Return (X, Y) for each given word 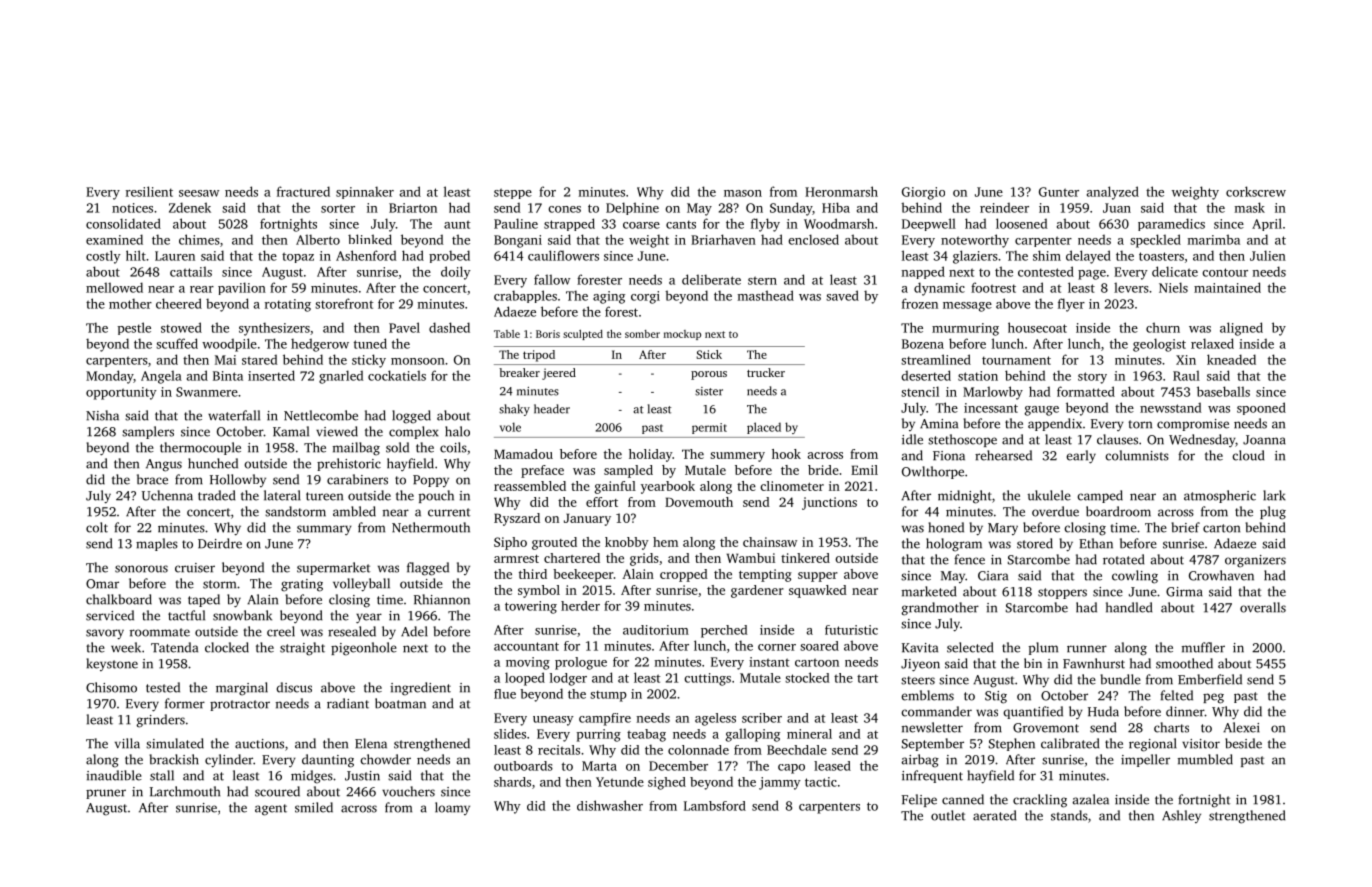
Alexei (1241, 727)
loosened (1021, 223)
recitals (559, 750)
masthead (766, 295)
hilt (136, 255)
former (185, 703)
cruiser (195, 568)
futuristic (851, 630)
